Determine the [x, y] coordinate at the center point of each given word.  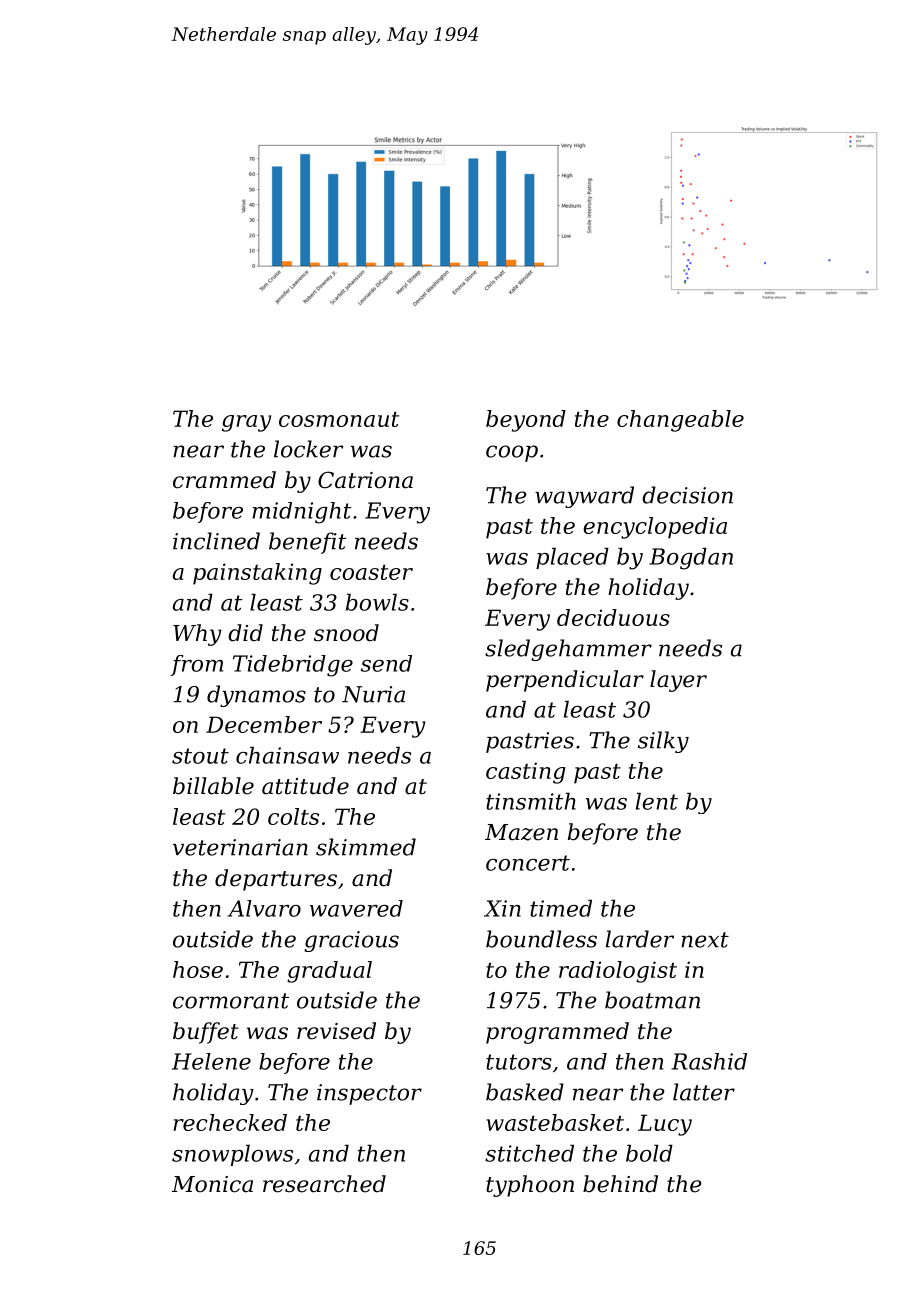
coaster [371, 572]
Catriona [365, 480]
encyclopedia [655, 528]
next [705, 940]
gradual [329, 972]
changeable [680, 421]
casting [526, 773]
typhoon [530, 1186]
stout [200, 756]
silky [663, 742]
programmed [557, 1033]
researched [324, 1184]
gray [246, 423]
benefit [307, 543]
